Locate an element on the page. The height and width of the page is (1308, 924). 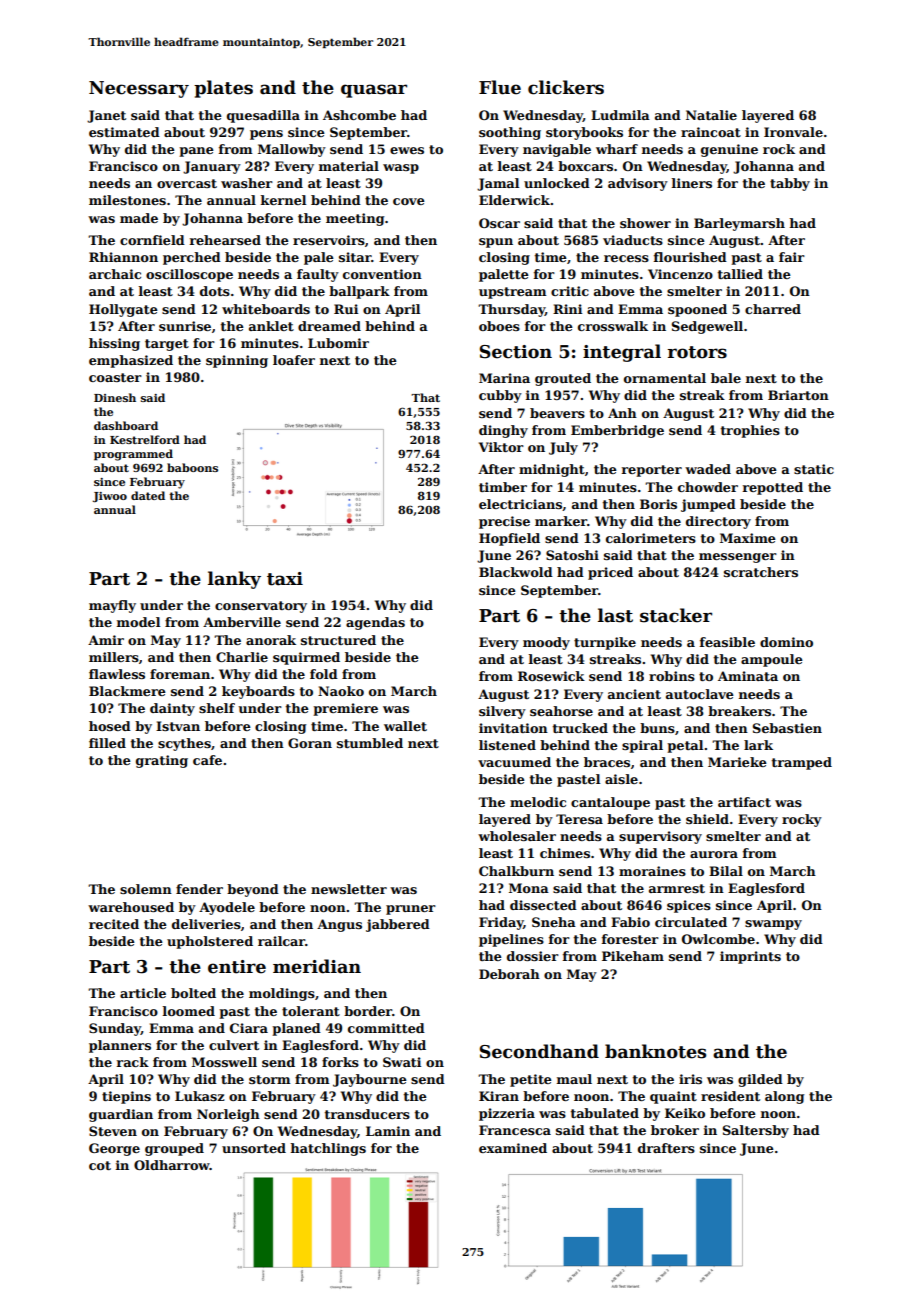
swampy is located at coordinates (773, 925).
